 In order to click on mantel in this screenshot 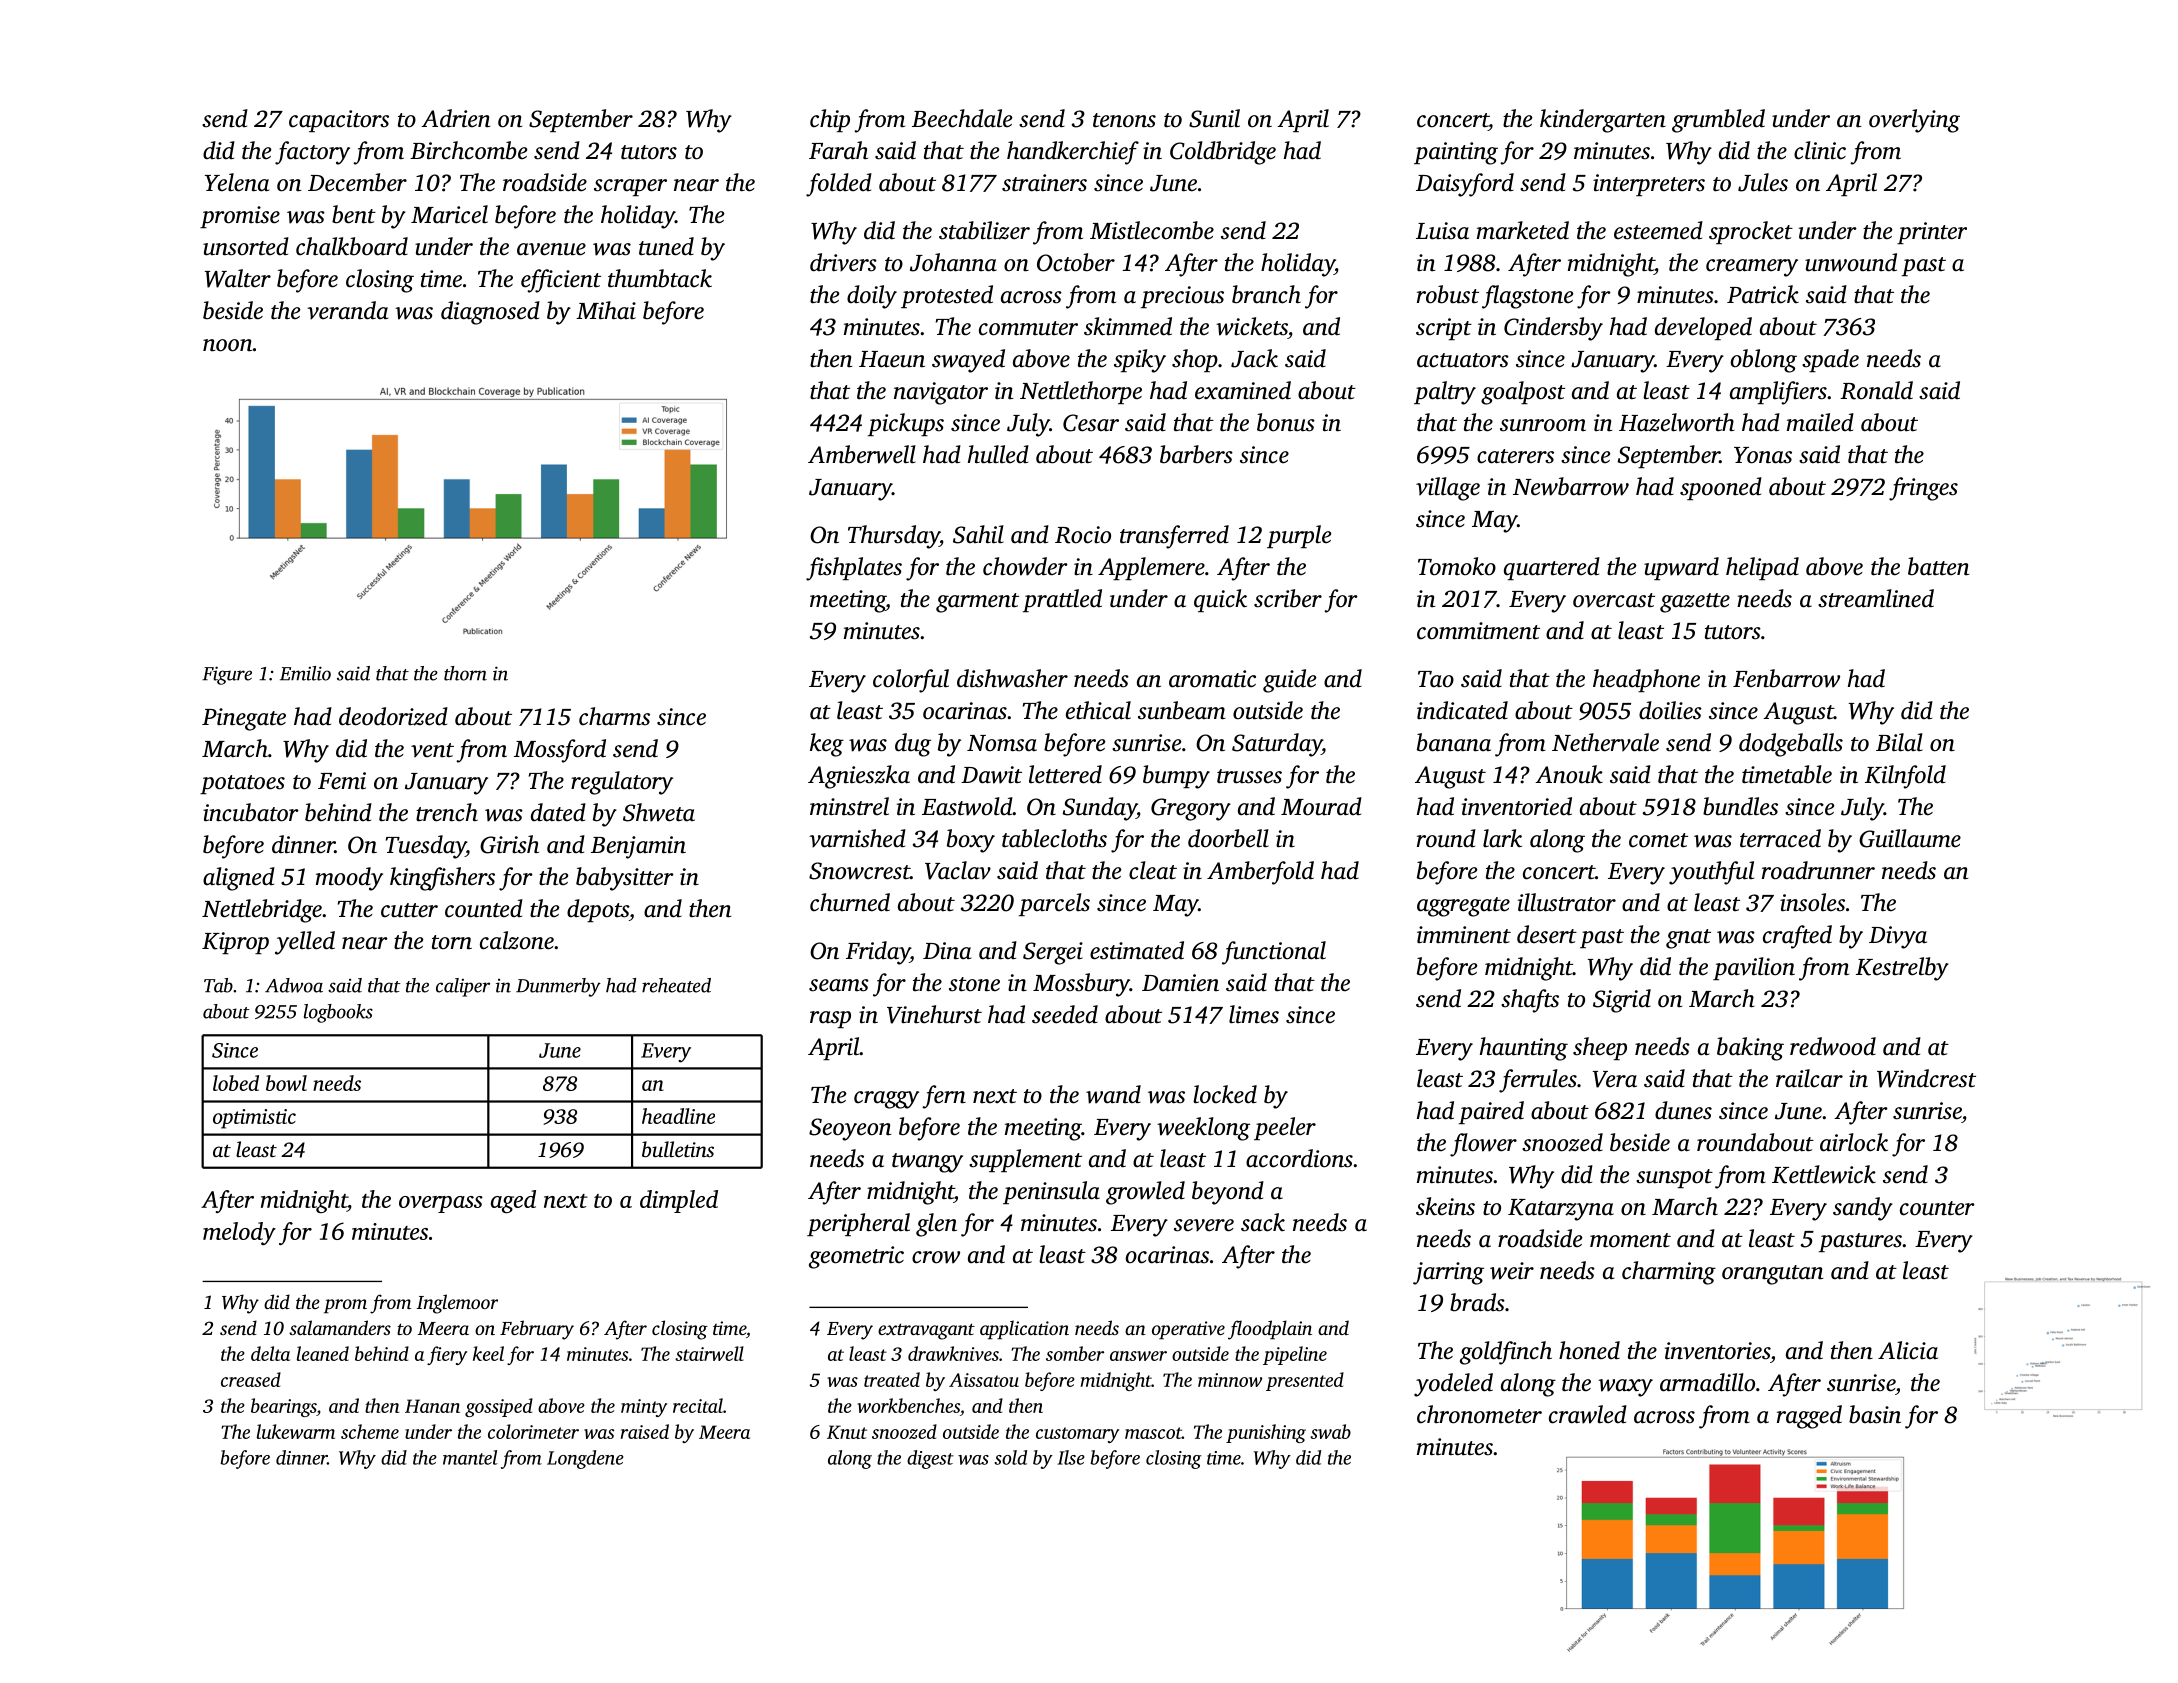, I will do `click(470, 1457)`.
